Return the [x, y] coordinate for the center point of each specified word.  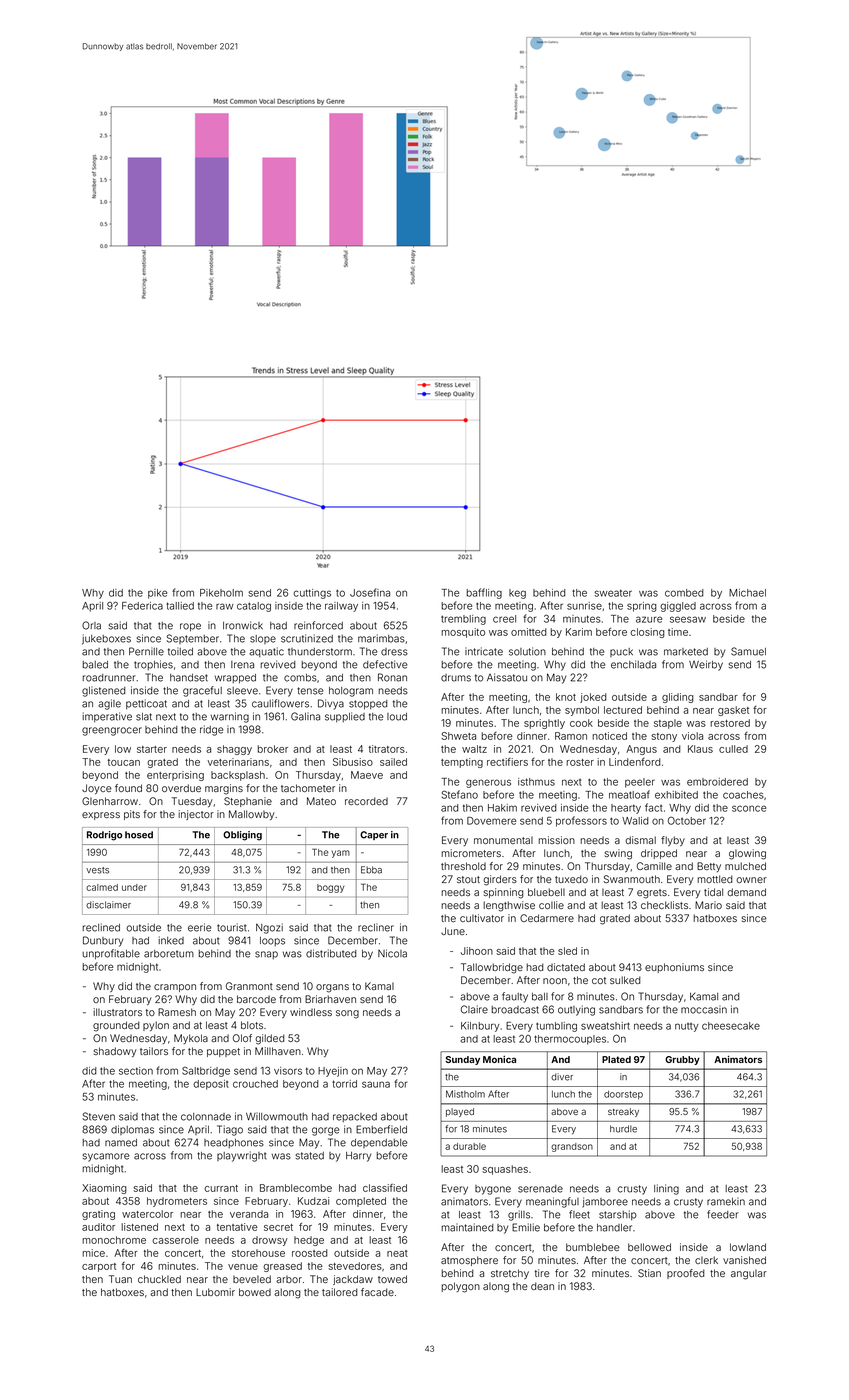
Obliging [242, 836]
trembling [463, 620]
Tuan [120, 1279]
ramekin [726, 1201]
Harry [358, 1157]
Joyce [97, 789]
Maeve [367, 775]
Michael [747, 593]
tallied [180, 606]
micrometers [471, 853]
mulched [745, 866]
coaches [743, 795]
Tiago [230, 1130]
